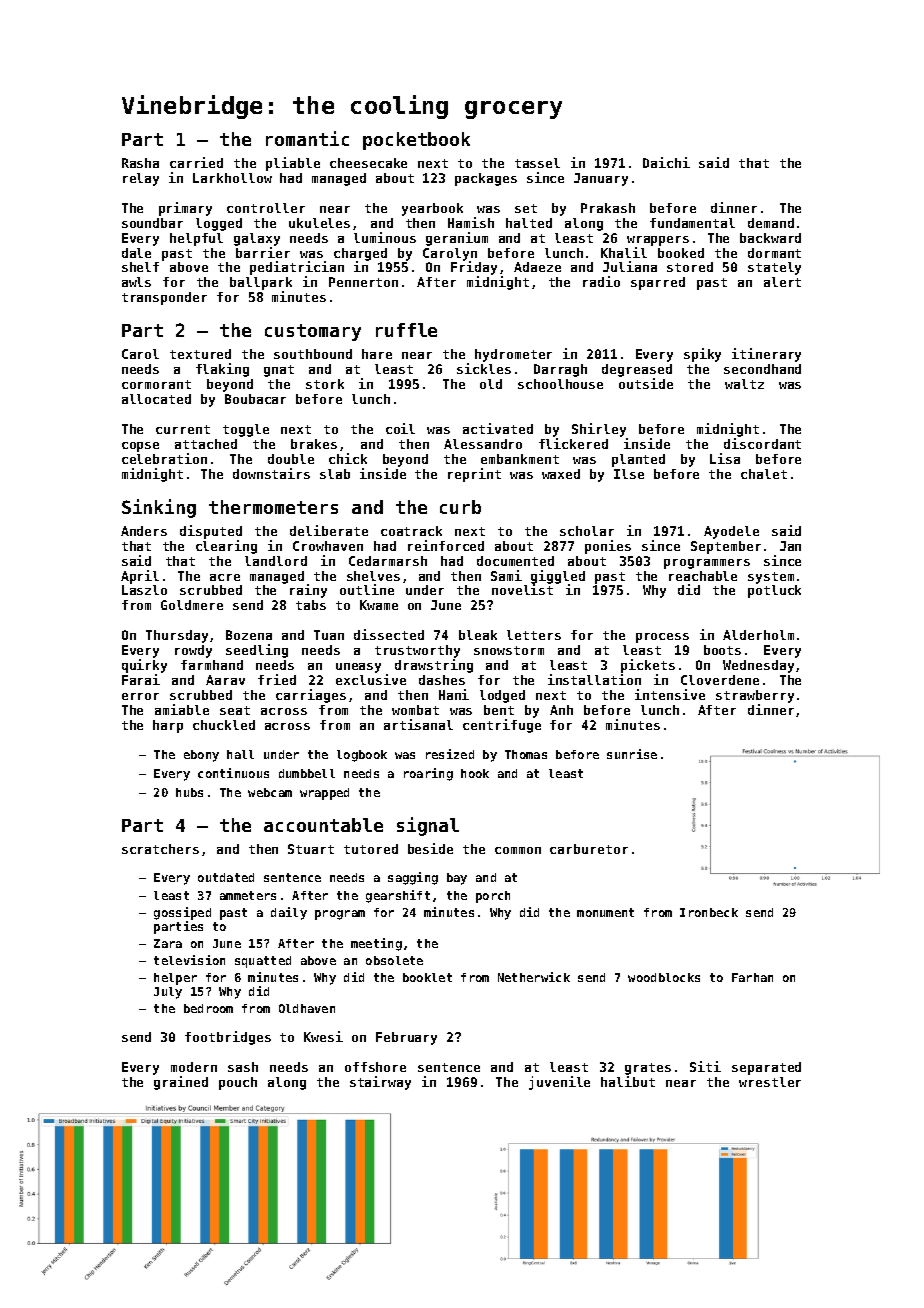 The width and height of the screenshot is (924, 1308). I want to click on gossiped, so click(182, 913).
